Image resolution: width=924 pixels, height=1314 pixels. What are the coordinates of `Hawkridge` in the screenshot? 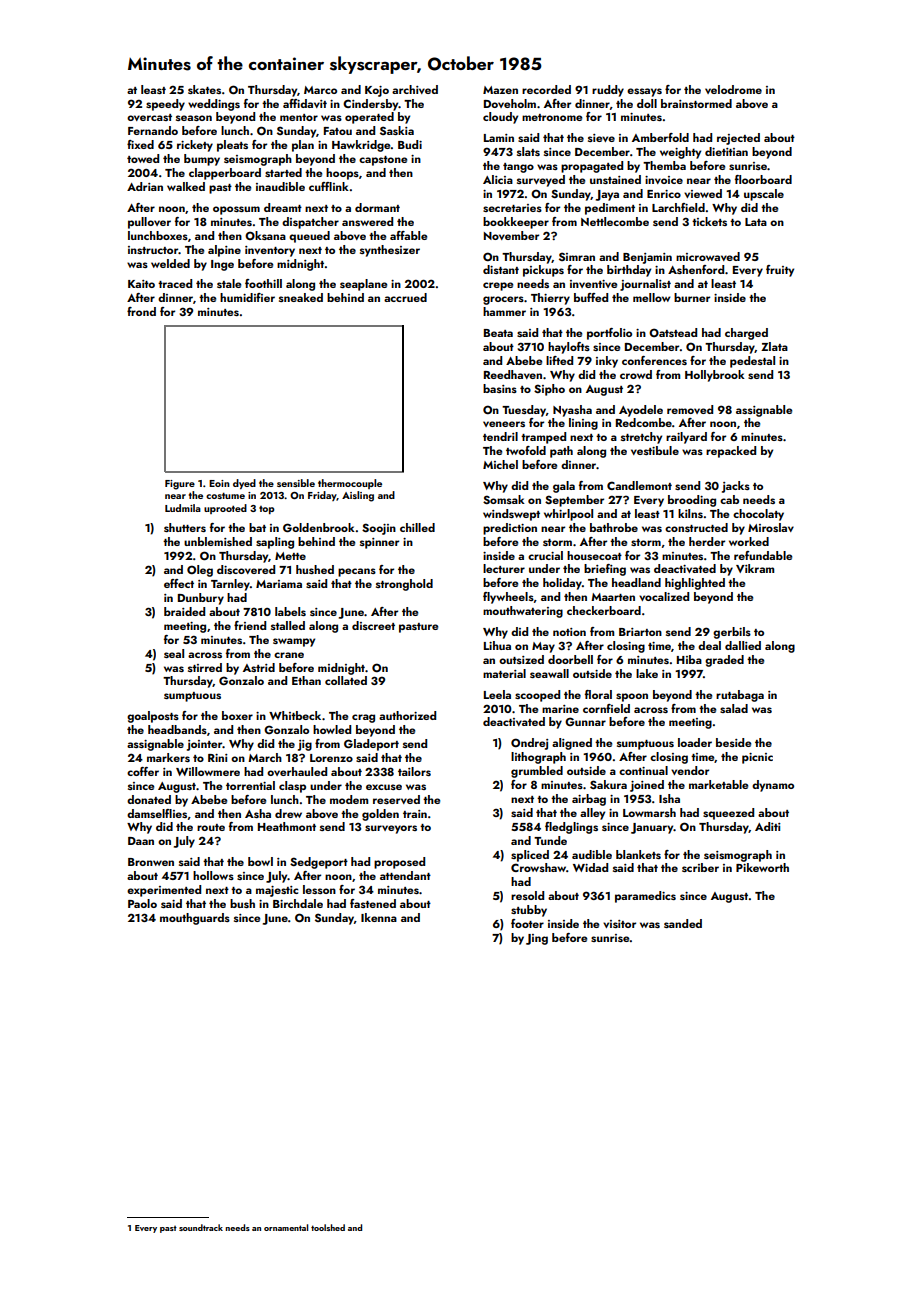 It's located at (361, 146).
